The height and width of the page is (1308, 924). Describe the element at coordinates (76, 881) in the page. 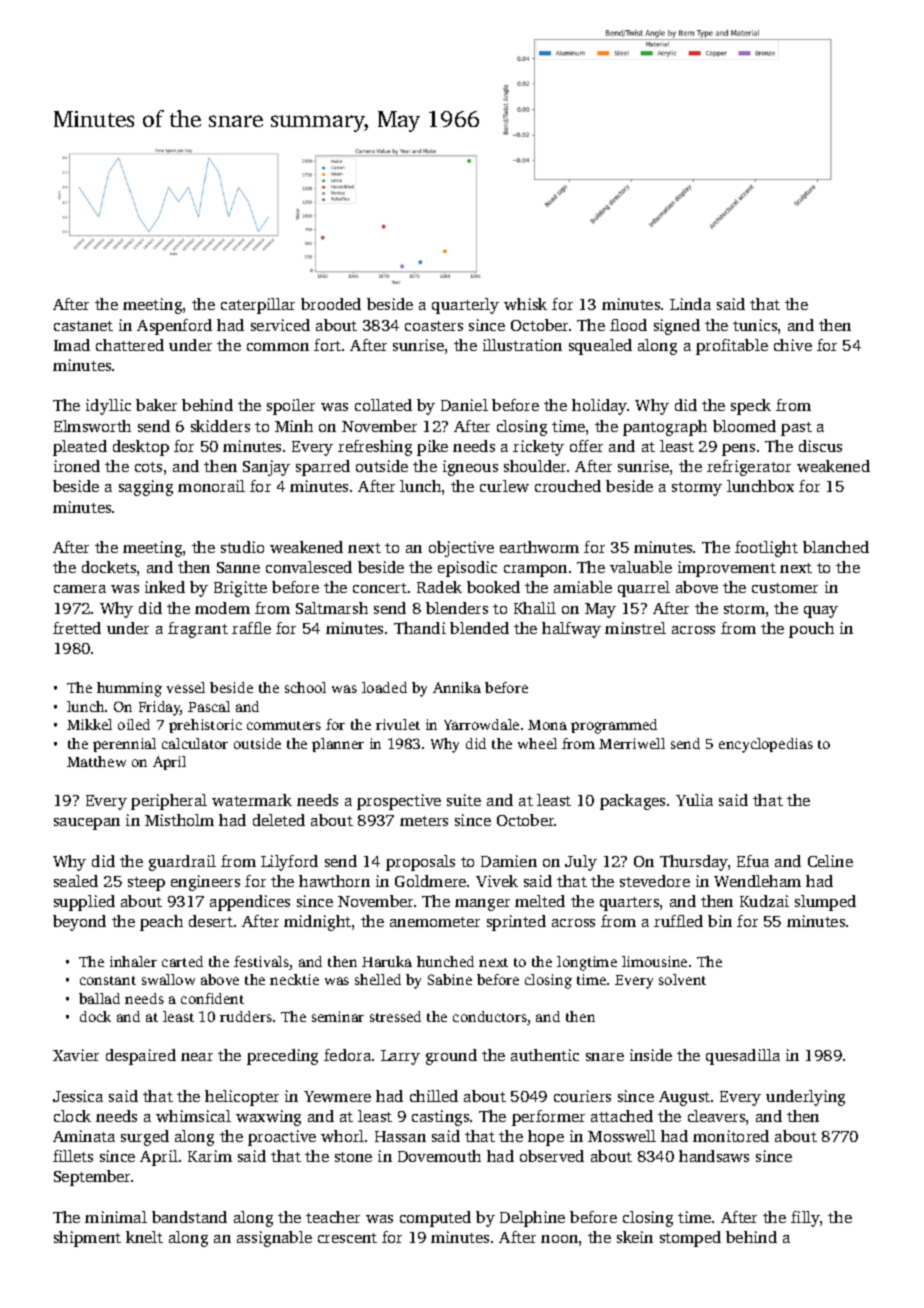

I see `sealed` at that location.
